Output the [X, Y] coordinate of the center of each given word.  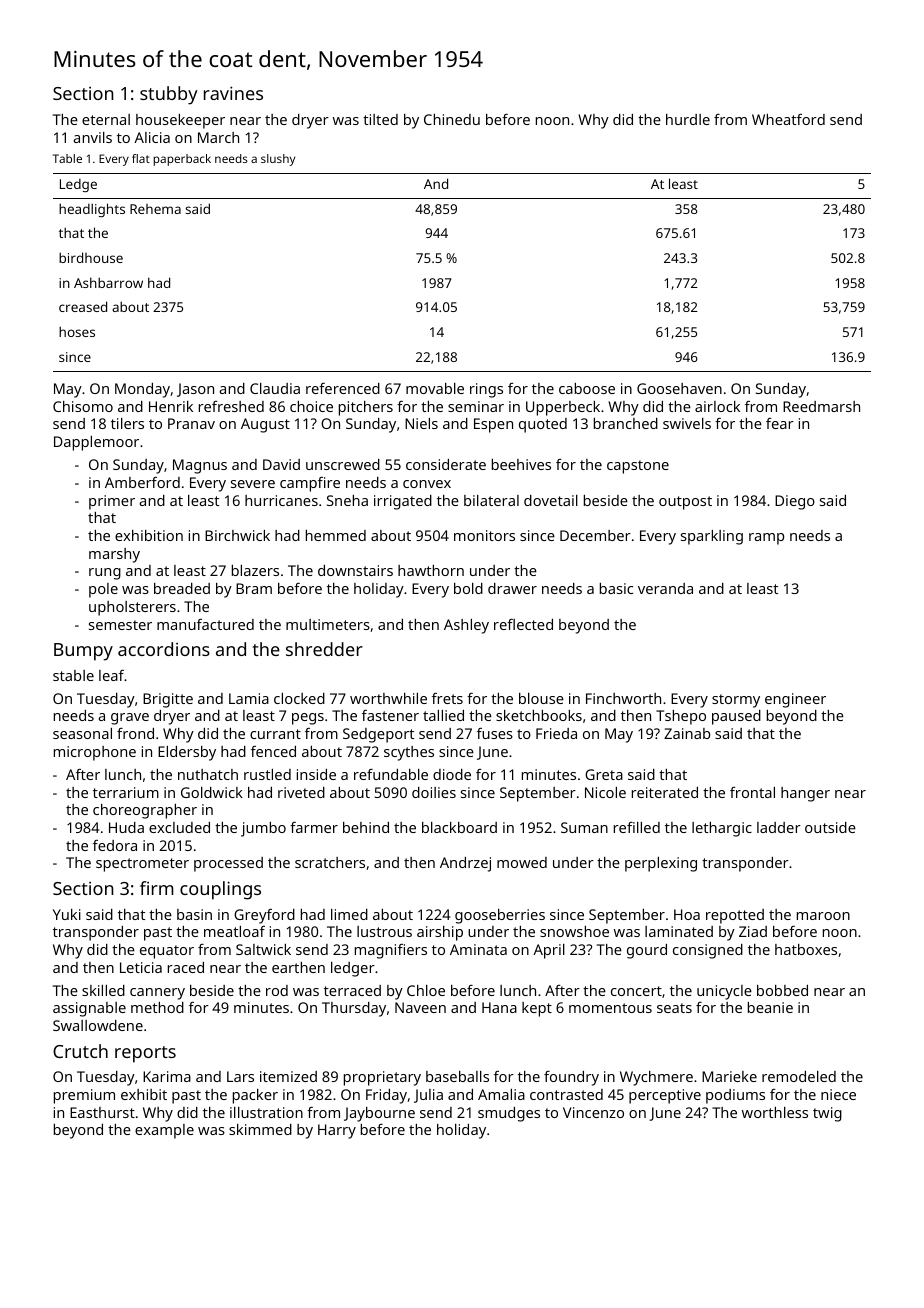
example [164, 1131]
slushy [278, 160]
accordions [164, 649]
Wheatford [788, 119]
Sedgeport [378, 735]
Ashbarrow [108, 282]
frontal [752, 792]
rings [486, 390]
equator [167, 952]
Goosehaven [679, 388]
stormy [736, 701]
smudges [509, 1114]
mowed [522, 862]
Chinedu [452, 119]
